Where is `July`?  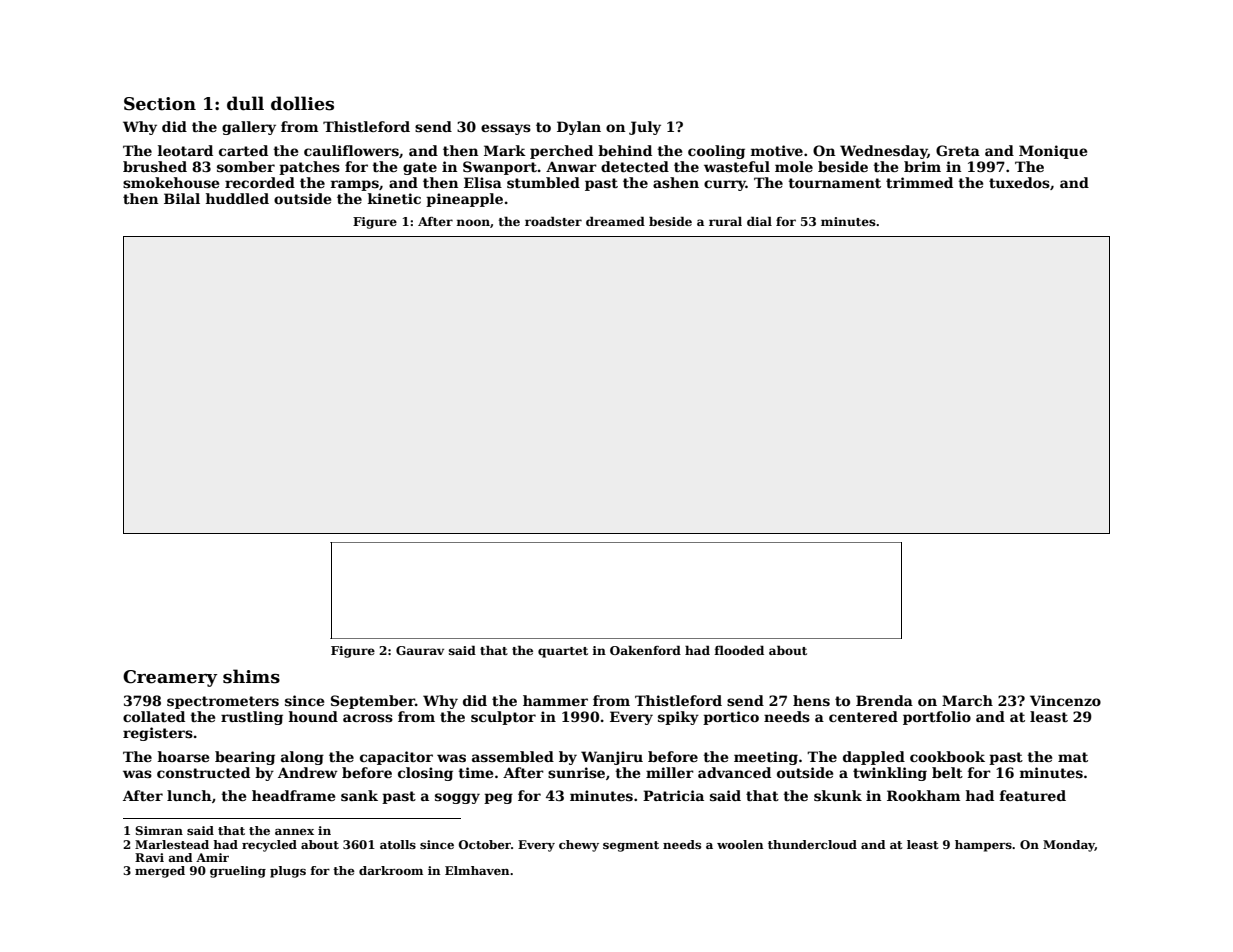
July is located at coordinates (645, 128).
